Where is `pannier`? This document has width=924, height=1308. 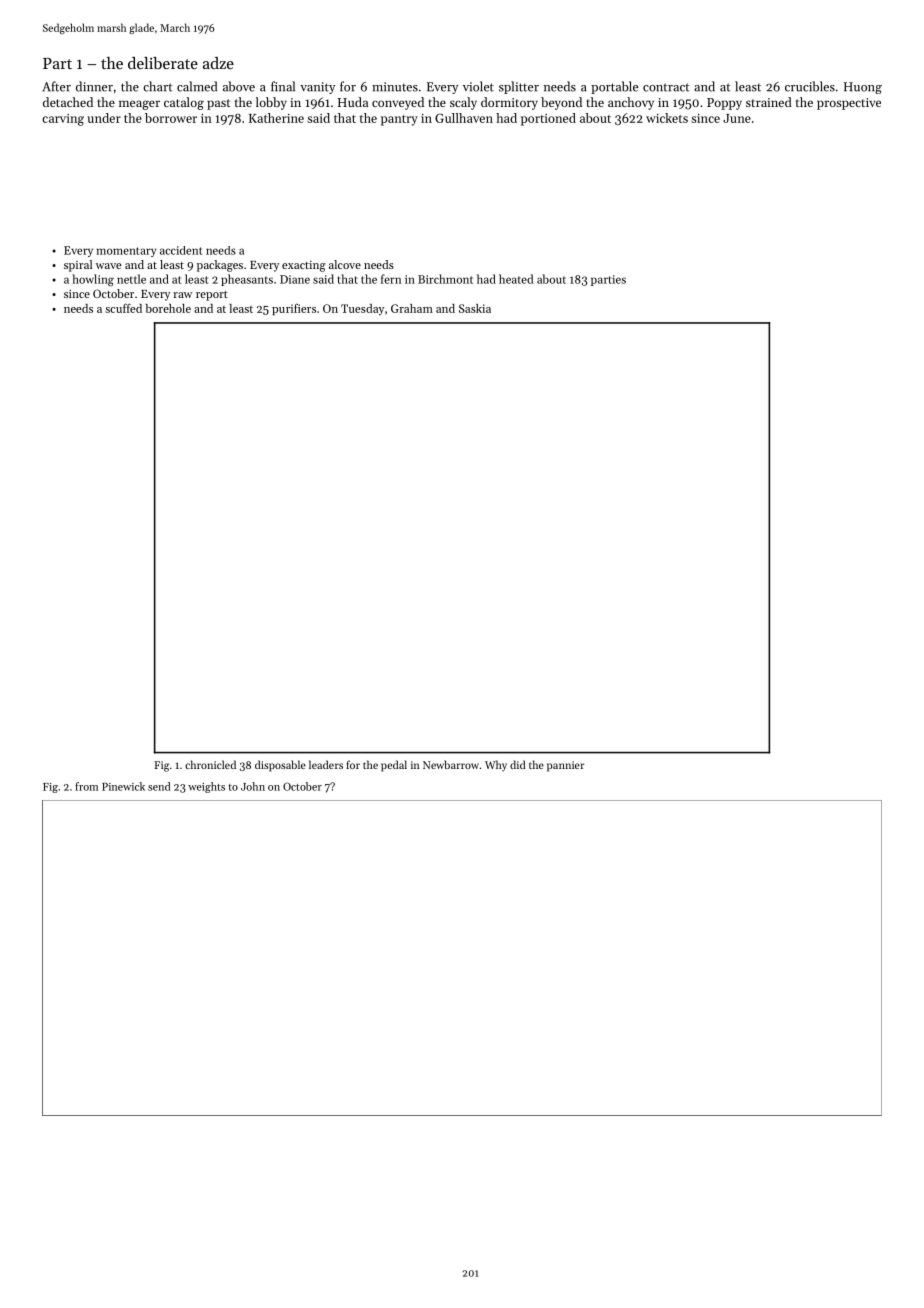
pannier is located at coordinates (565, 766).
